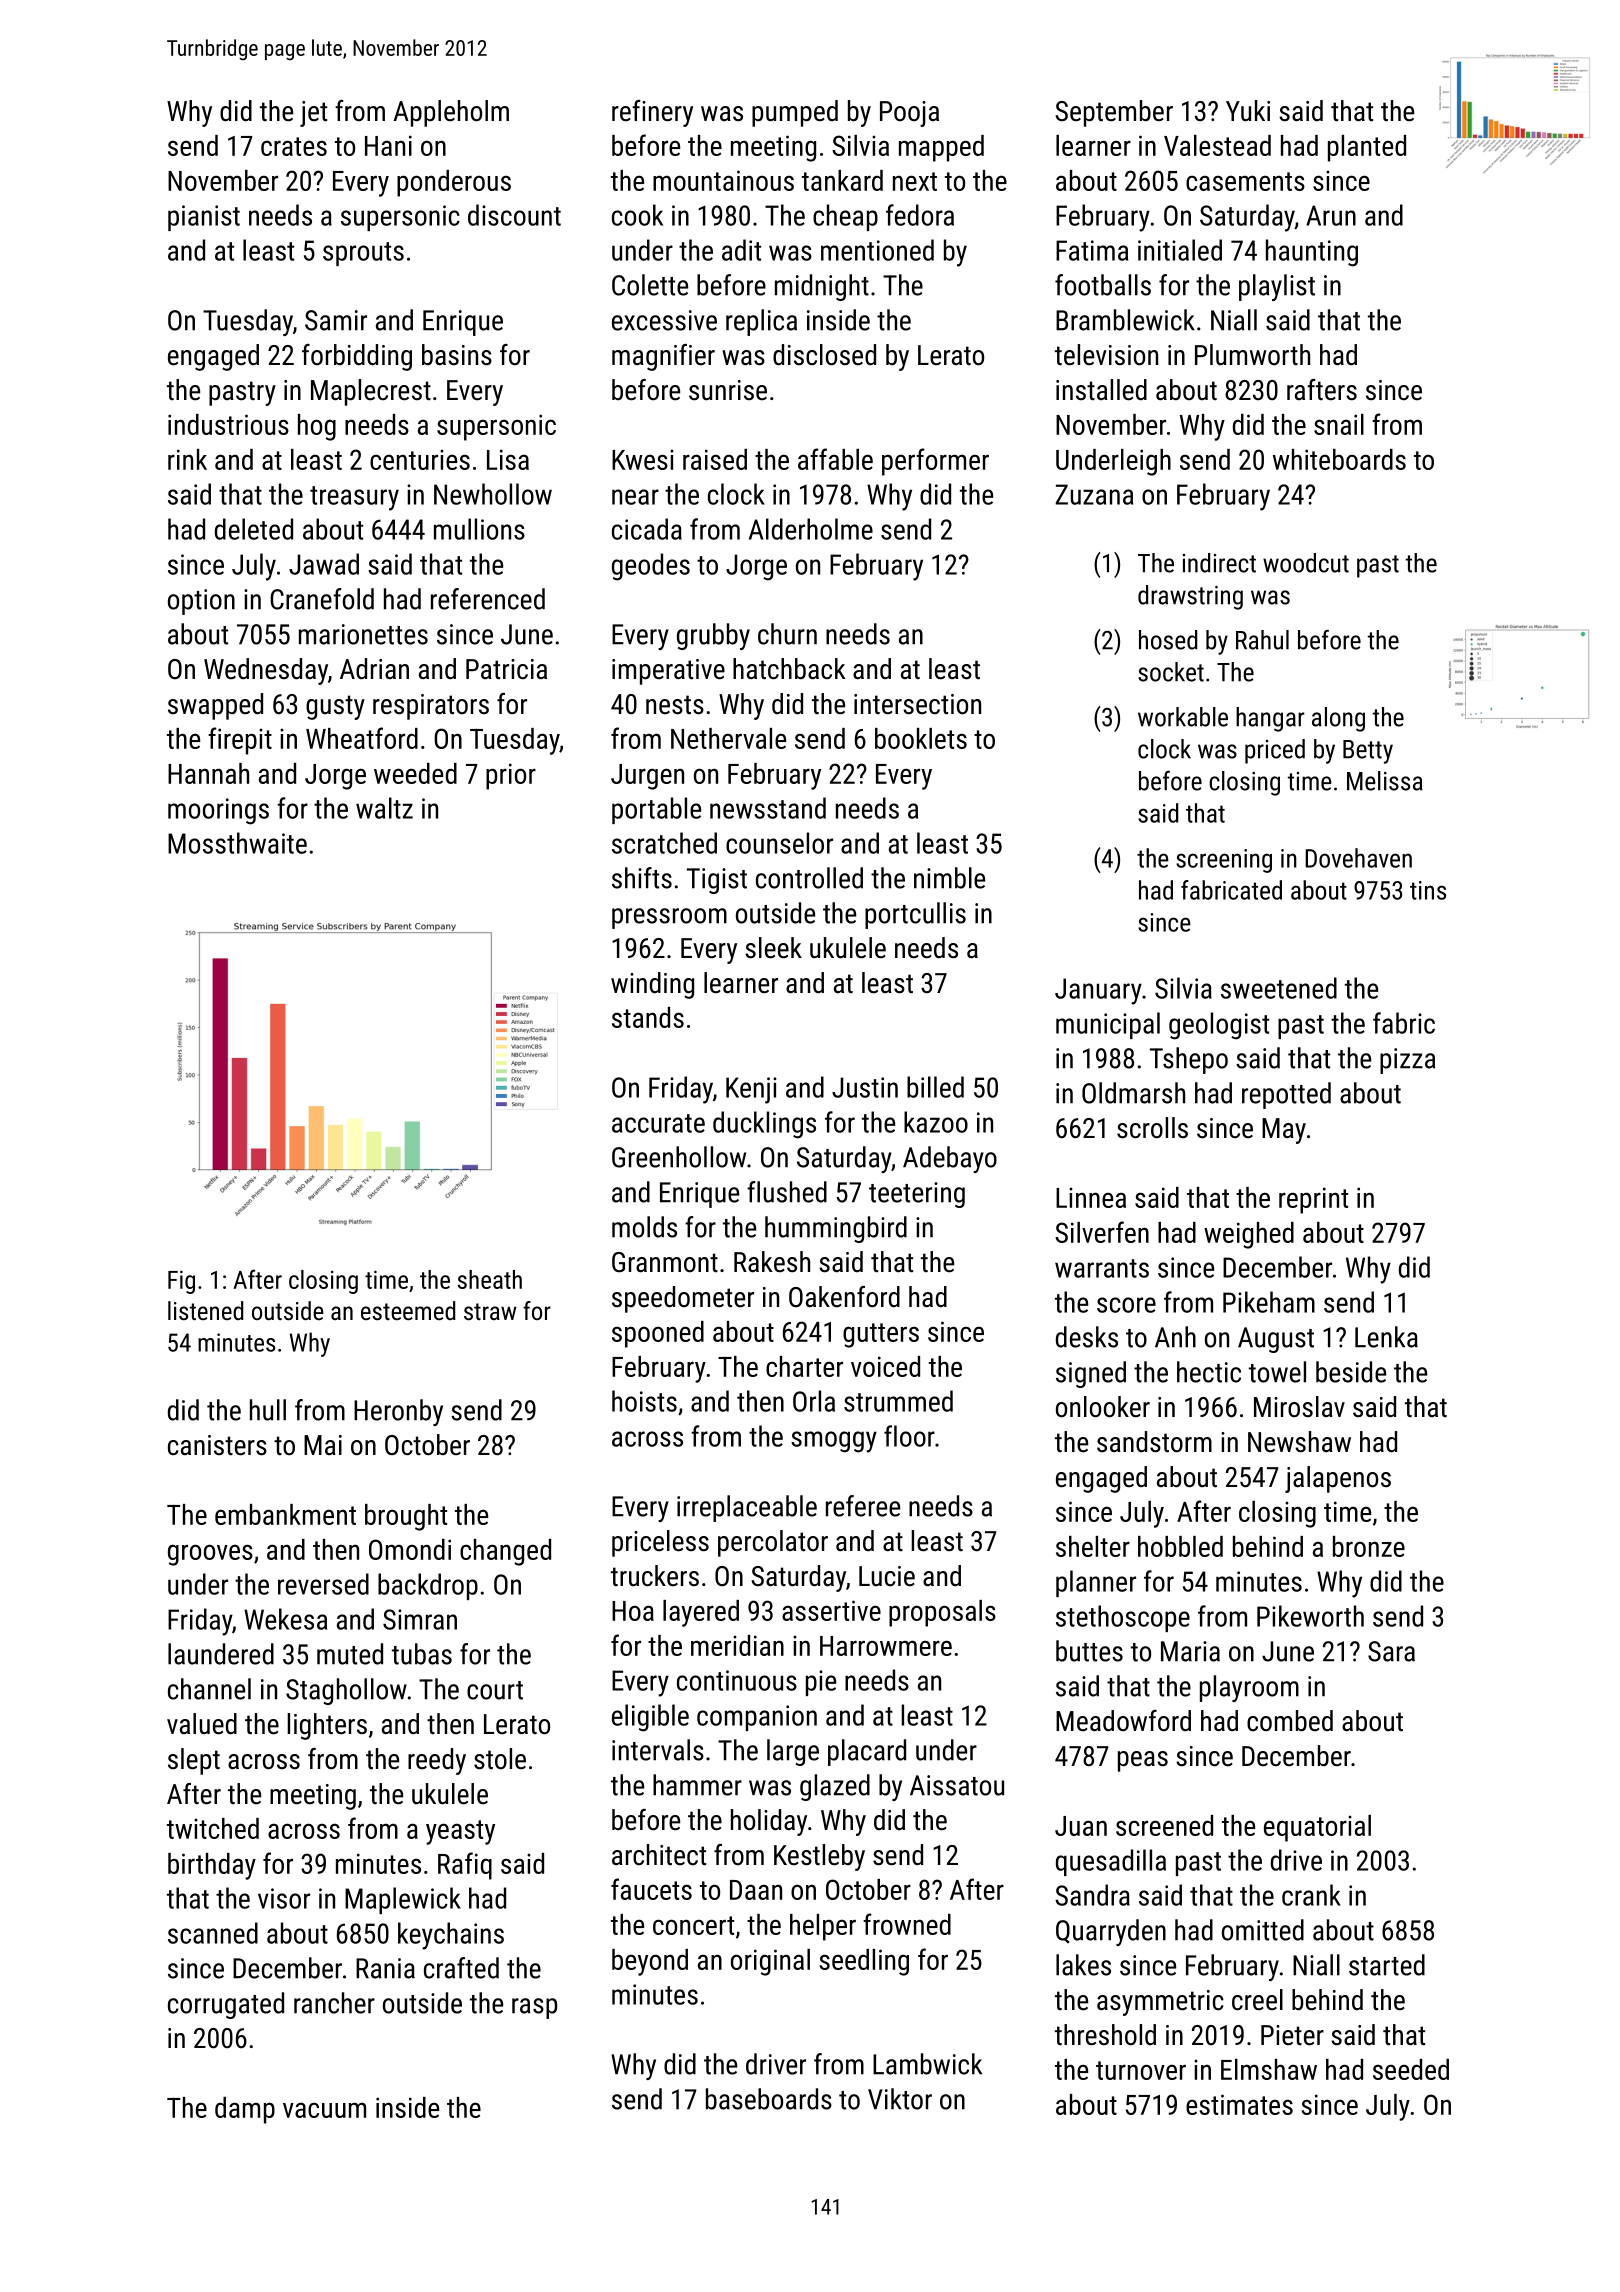 This document has height=2292, width=1620. I want to click on canisters, so click(217, 1445).
